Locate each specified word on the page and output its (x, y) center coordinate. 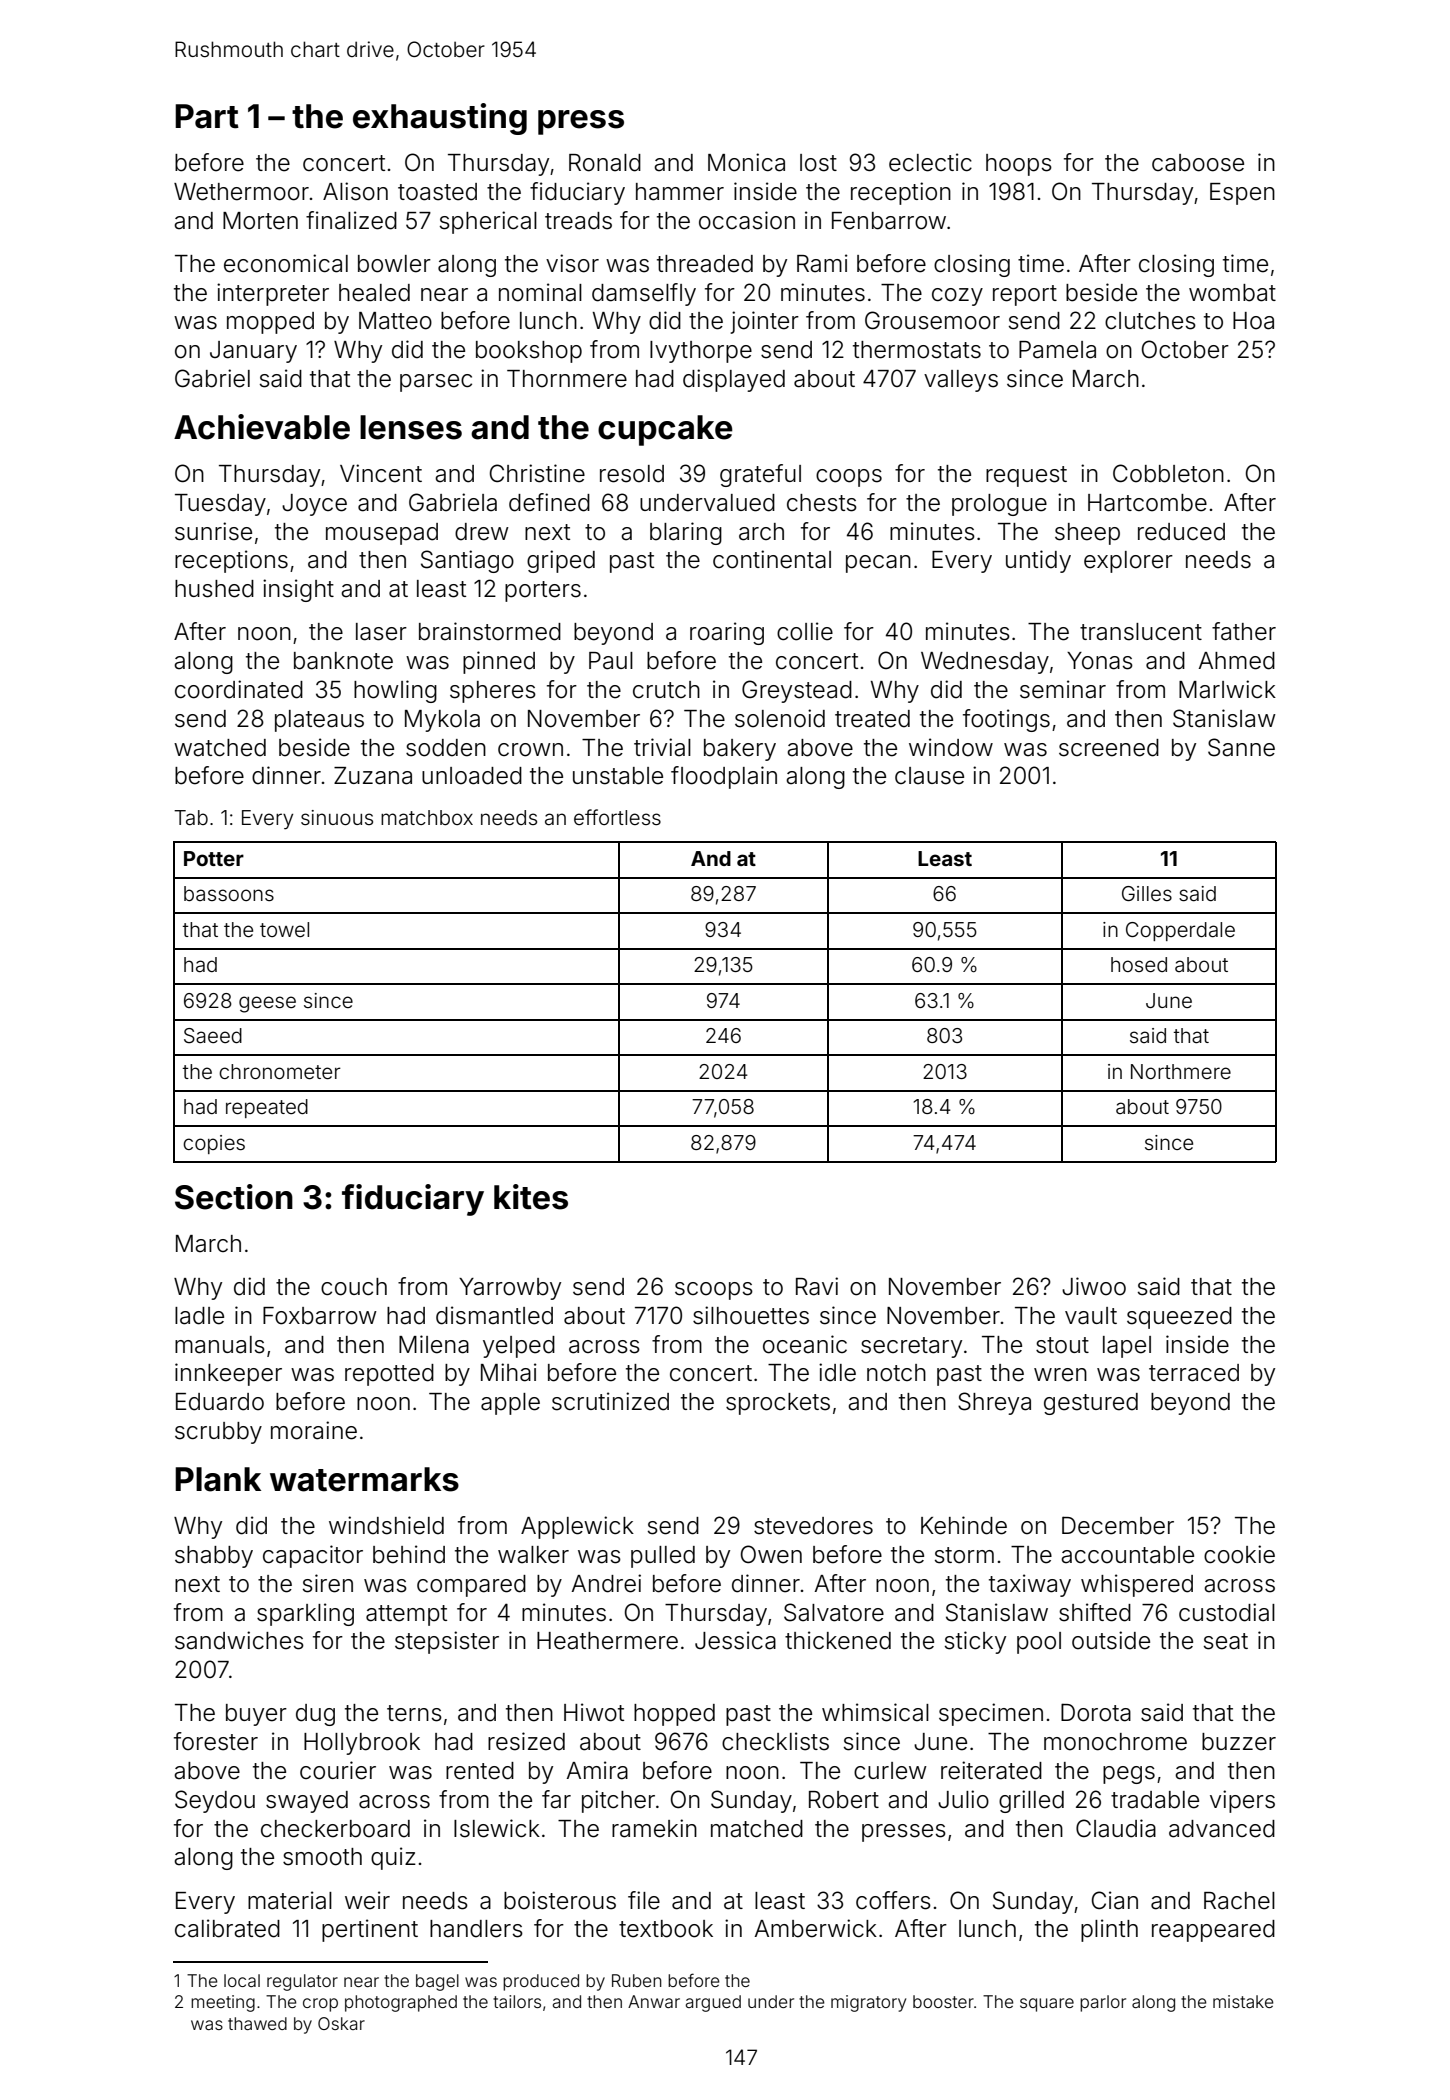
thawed (257, 2023)
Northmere (1181, 1071)
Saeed (213, 1036)
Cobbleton (1168, 473)
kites (531, 1197)
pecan (878, 564)
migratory (868, 2003)
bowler (394, 264)
